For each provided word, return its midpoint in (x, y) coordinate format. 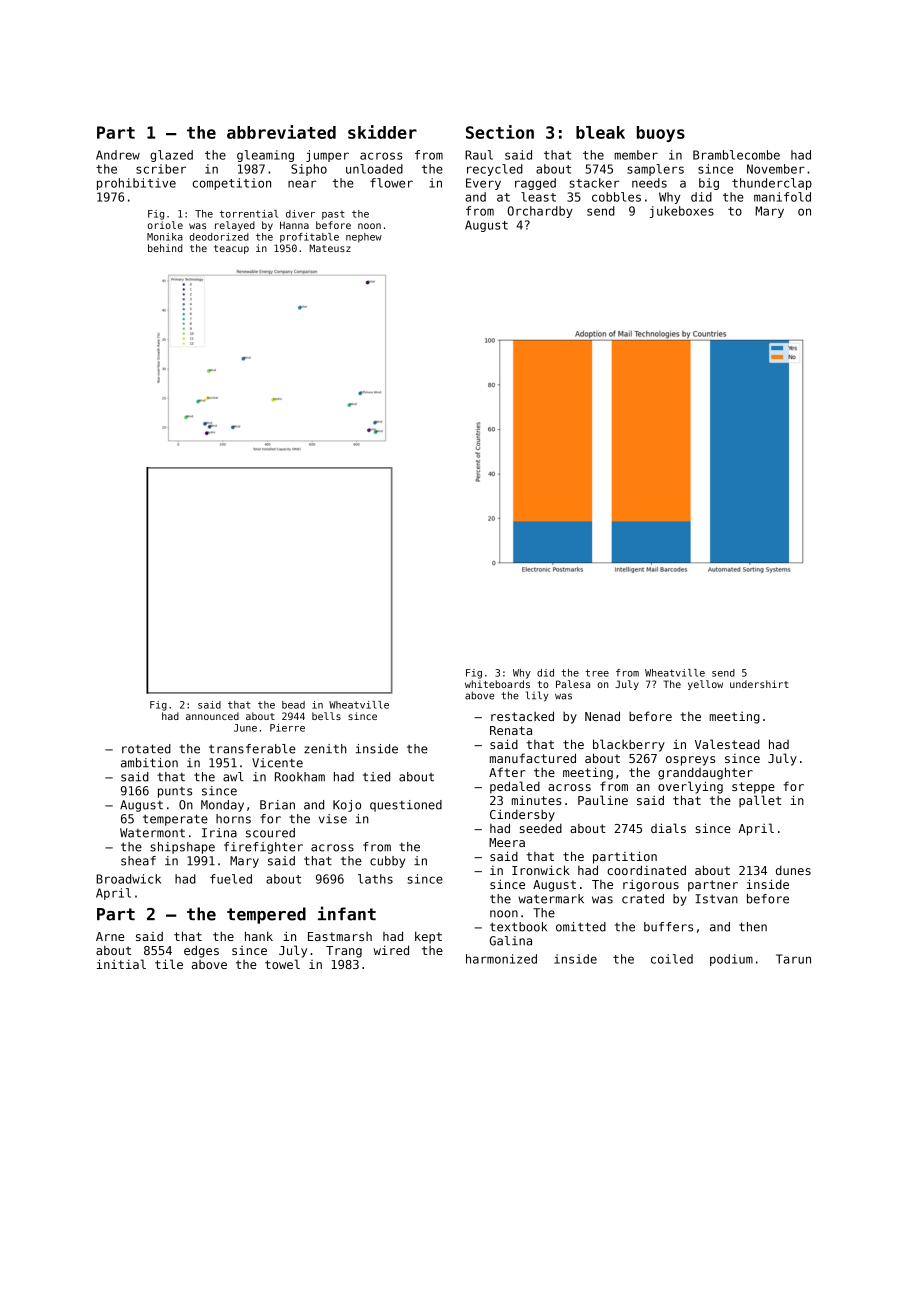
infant (347, 913)
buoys (661, 134)
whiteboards (497, 684)
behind (165, 248)
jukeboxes (682, 212)
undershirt (759, 684)
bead (293, 705)
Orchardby (540, 212)
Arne (110, 936)
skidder (382, 132)
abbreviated (281, 132)
